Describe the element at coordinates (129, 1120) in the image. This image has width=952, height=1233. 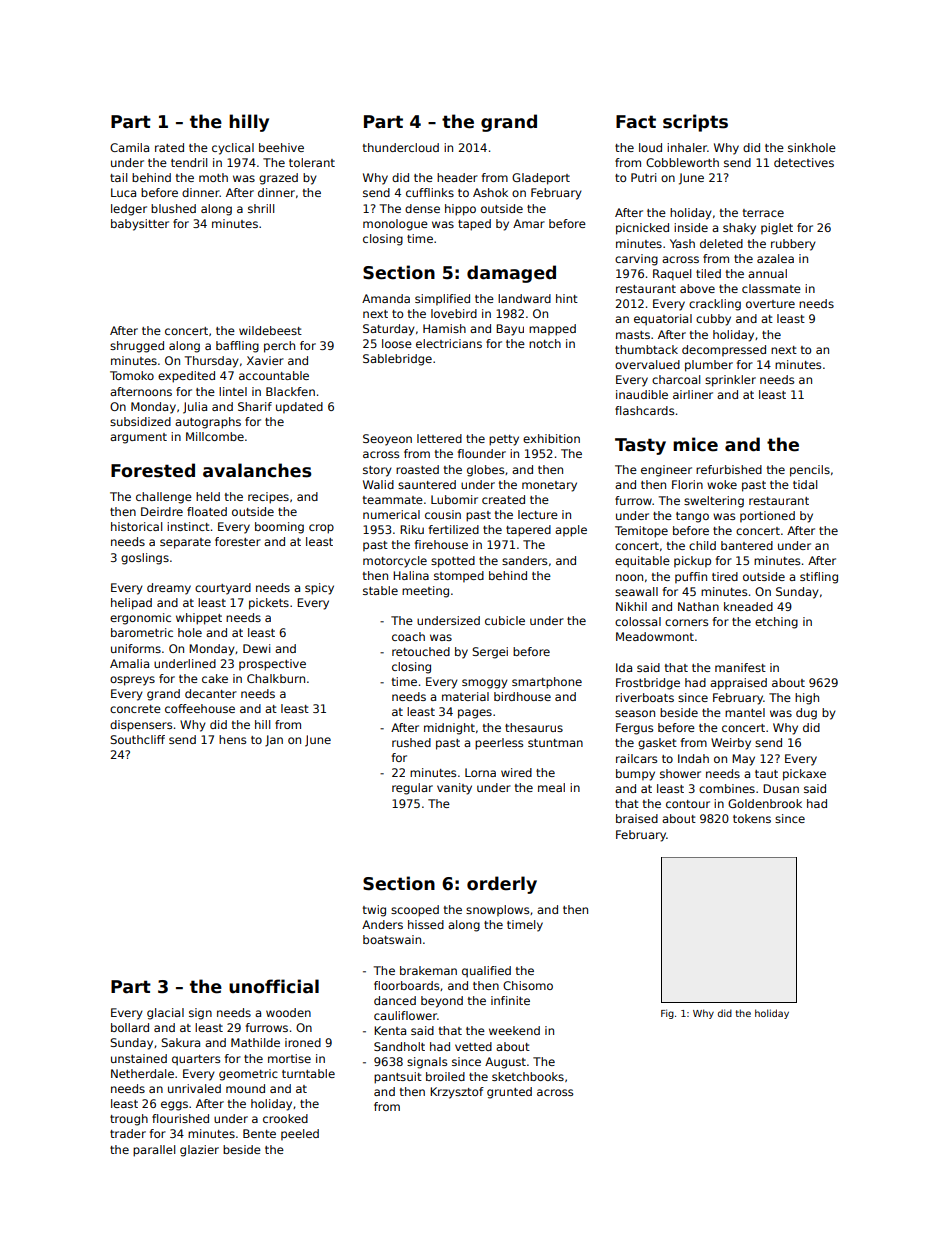
I see `trough` at that location.
